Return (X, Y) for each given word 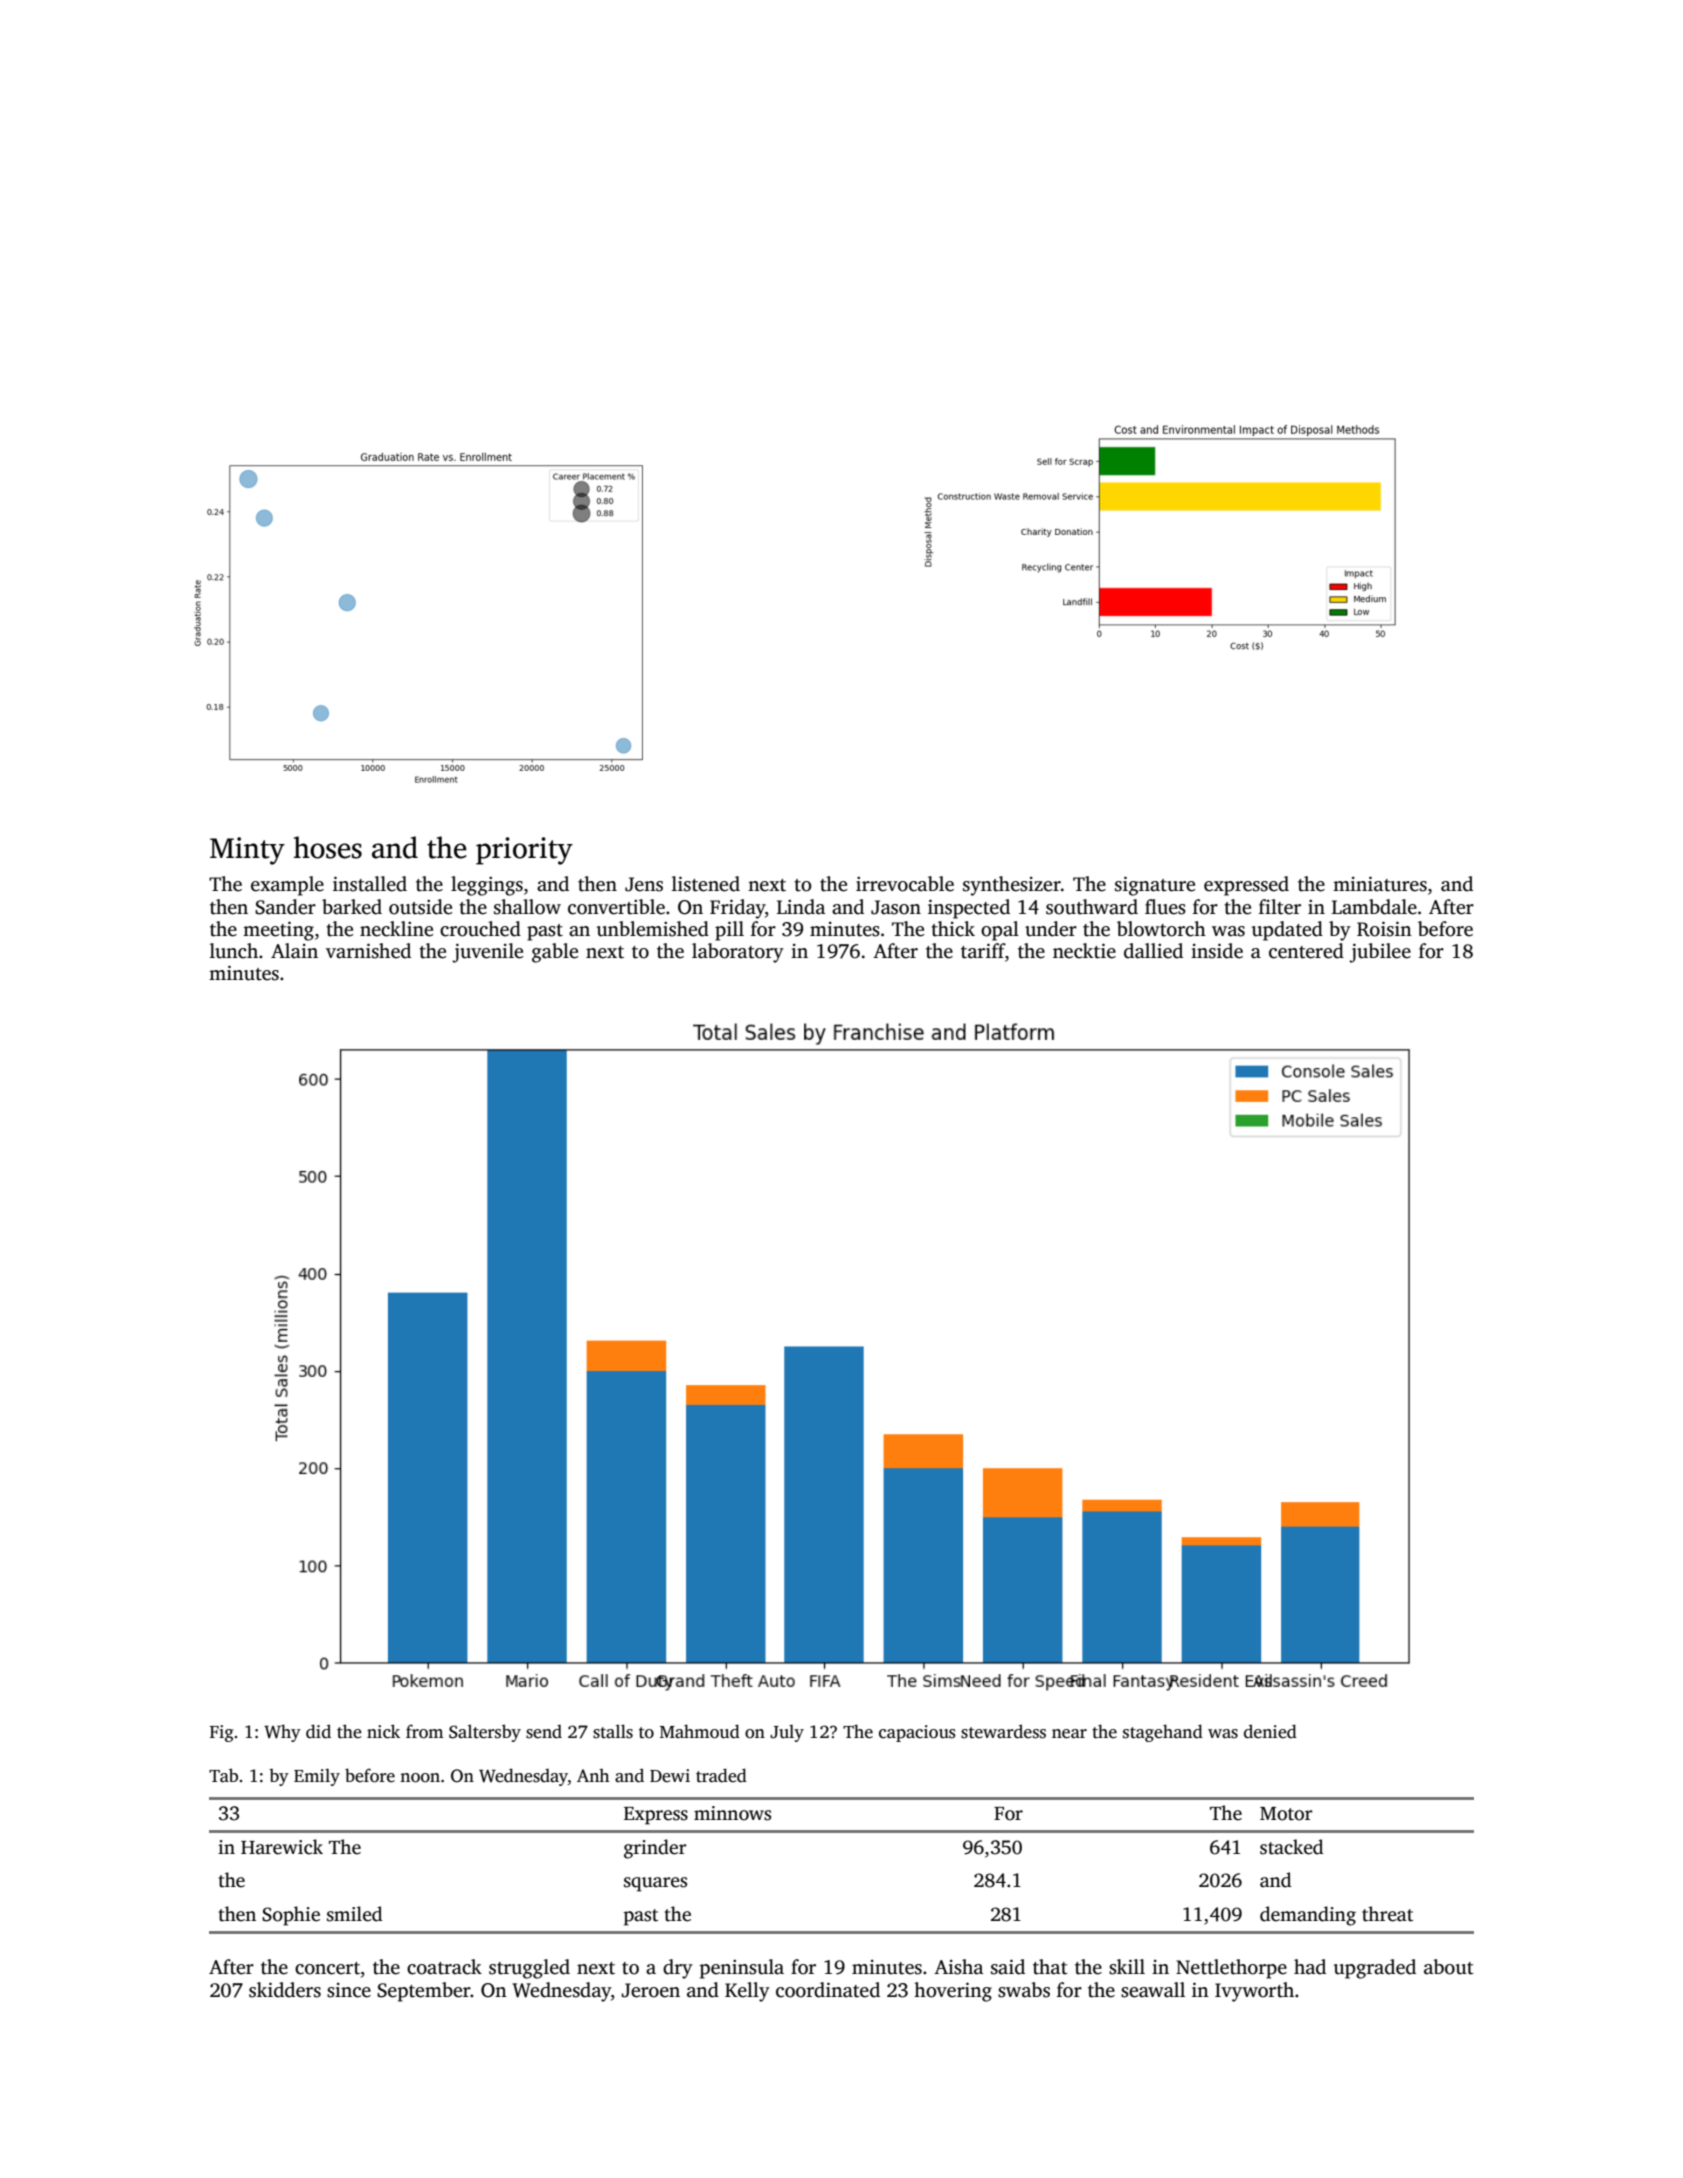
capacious (917, 1733)
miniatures (1380, 884)
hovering (953, 1992)
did (318, 1731)
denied (1270, 1731)
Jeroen (650, 1990)
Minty (247, 851)
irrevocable (905, 884)
